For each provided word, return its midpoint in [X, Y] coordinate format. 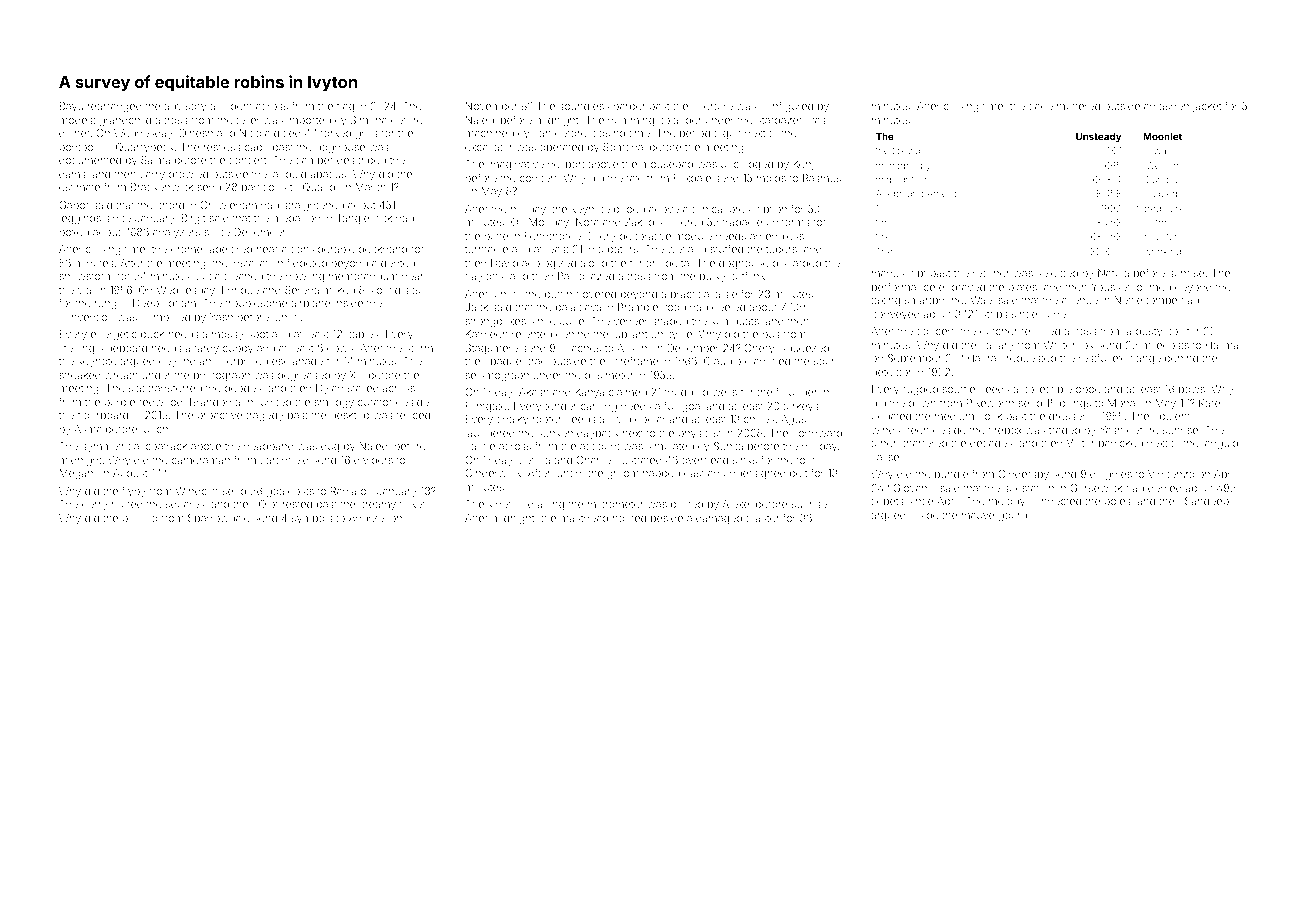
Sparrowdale [219, 519]
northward [817, 433]
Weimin [1162, 165]
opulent [1171, 417]
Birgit [193, 219]
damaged [719, 519]
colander [679, 120]
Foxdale [692, 178]
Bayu [71, 107]
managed [896, 166]
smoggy [334, 404]
